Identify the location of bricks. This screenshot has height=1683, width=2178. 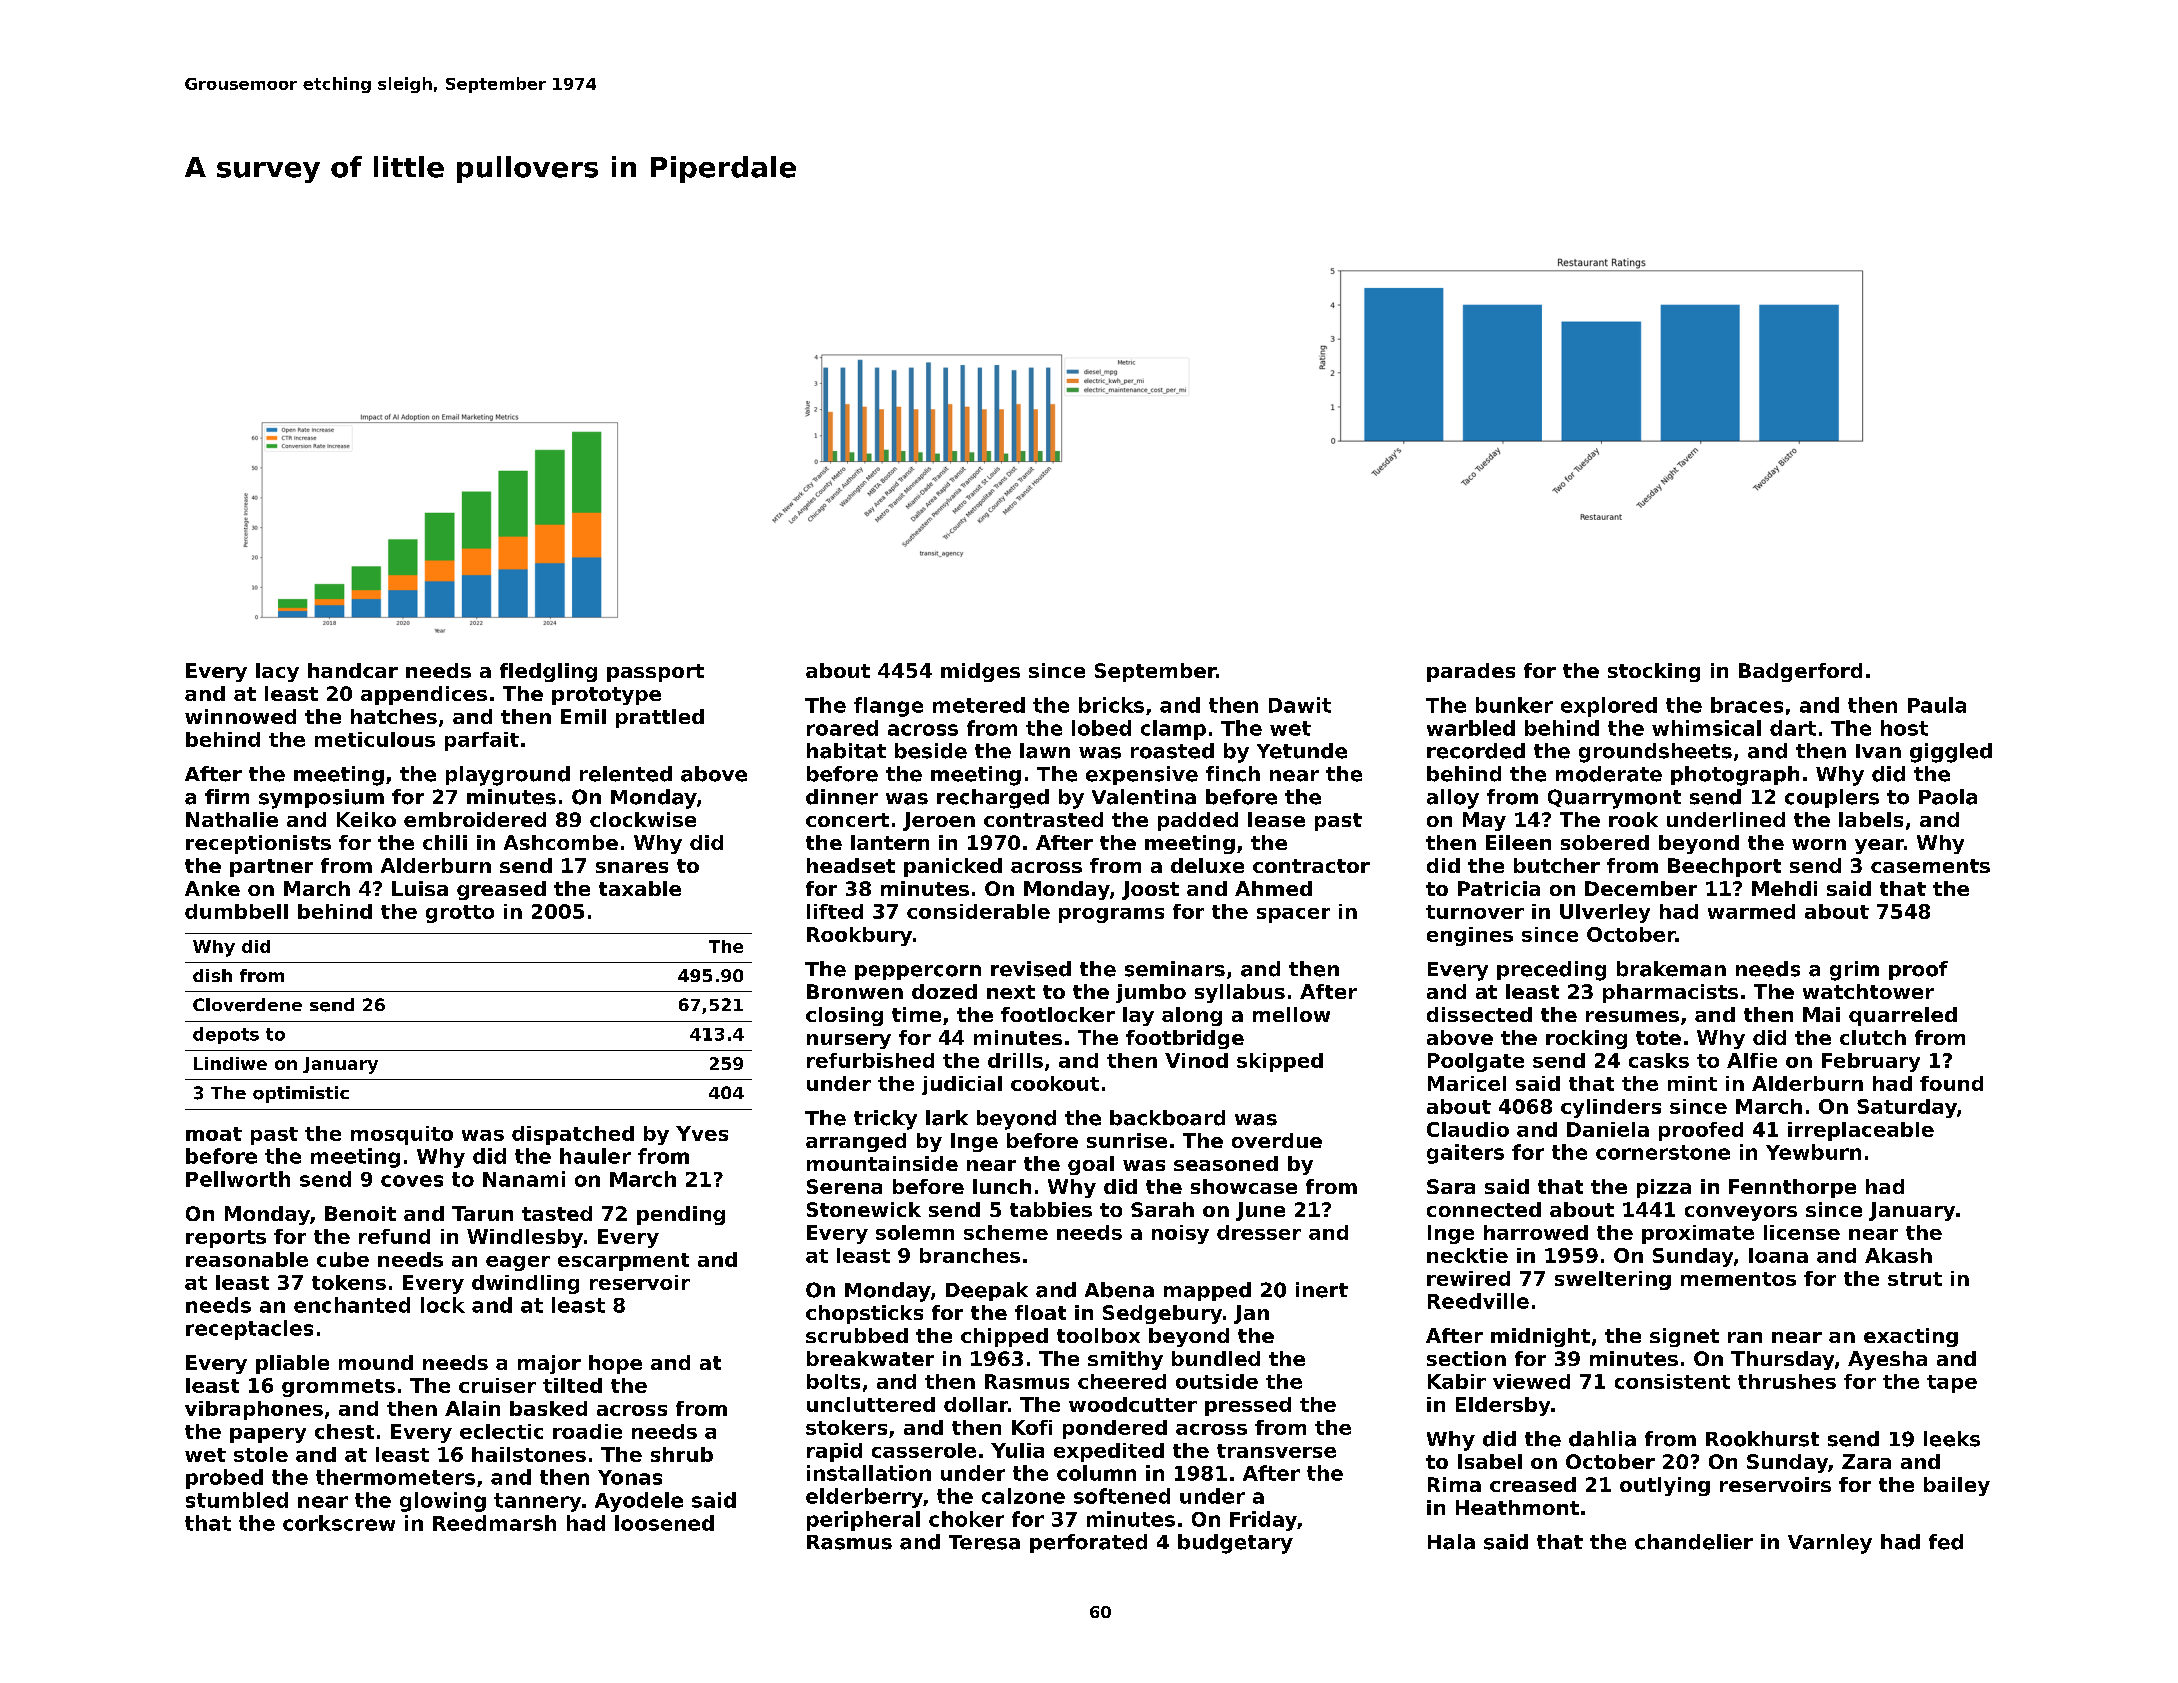
(1111, 705).
